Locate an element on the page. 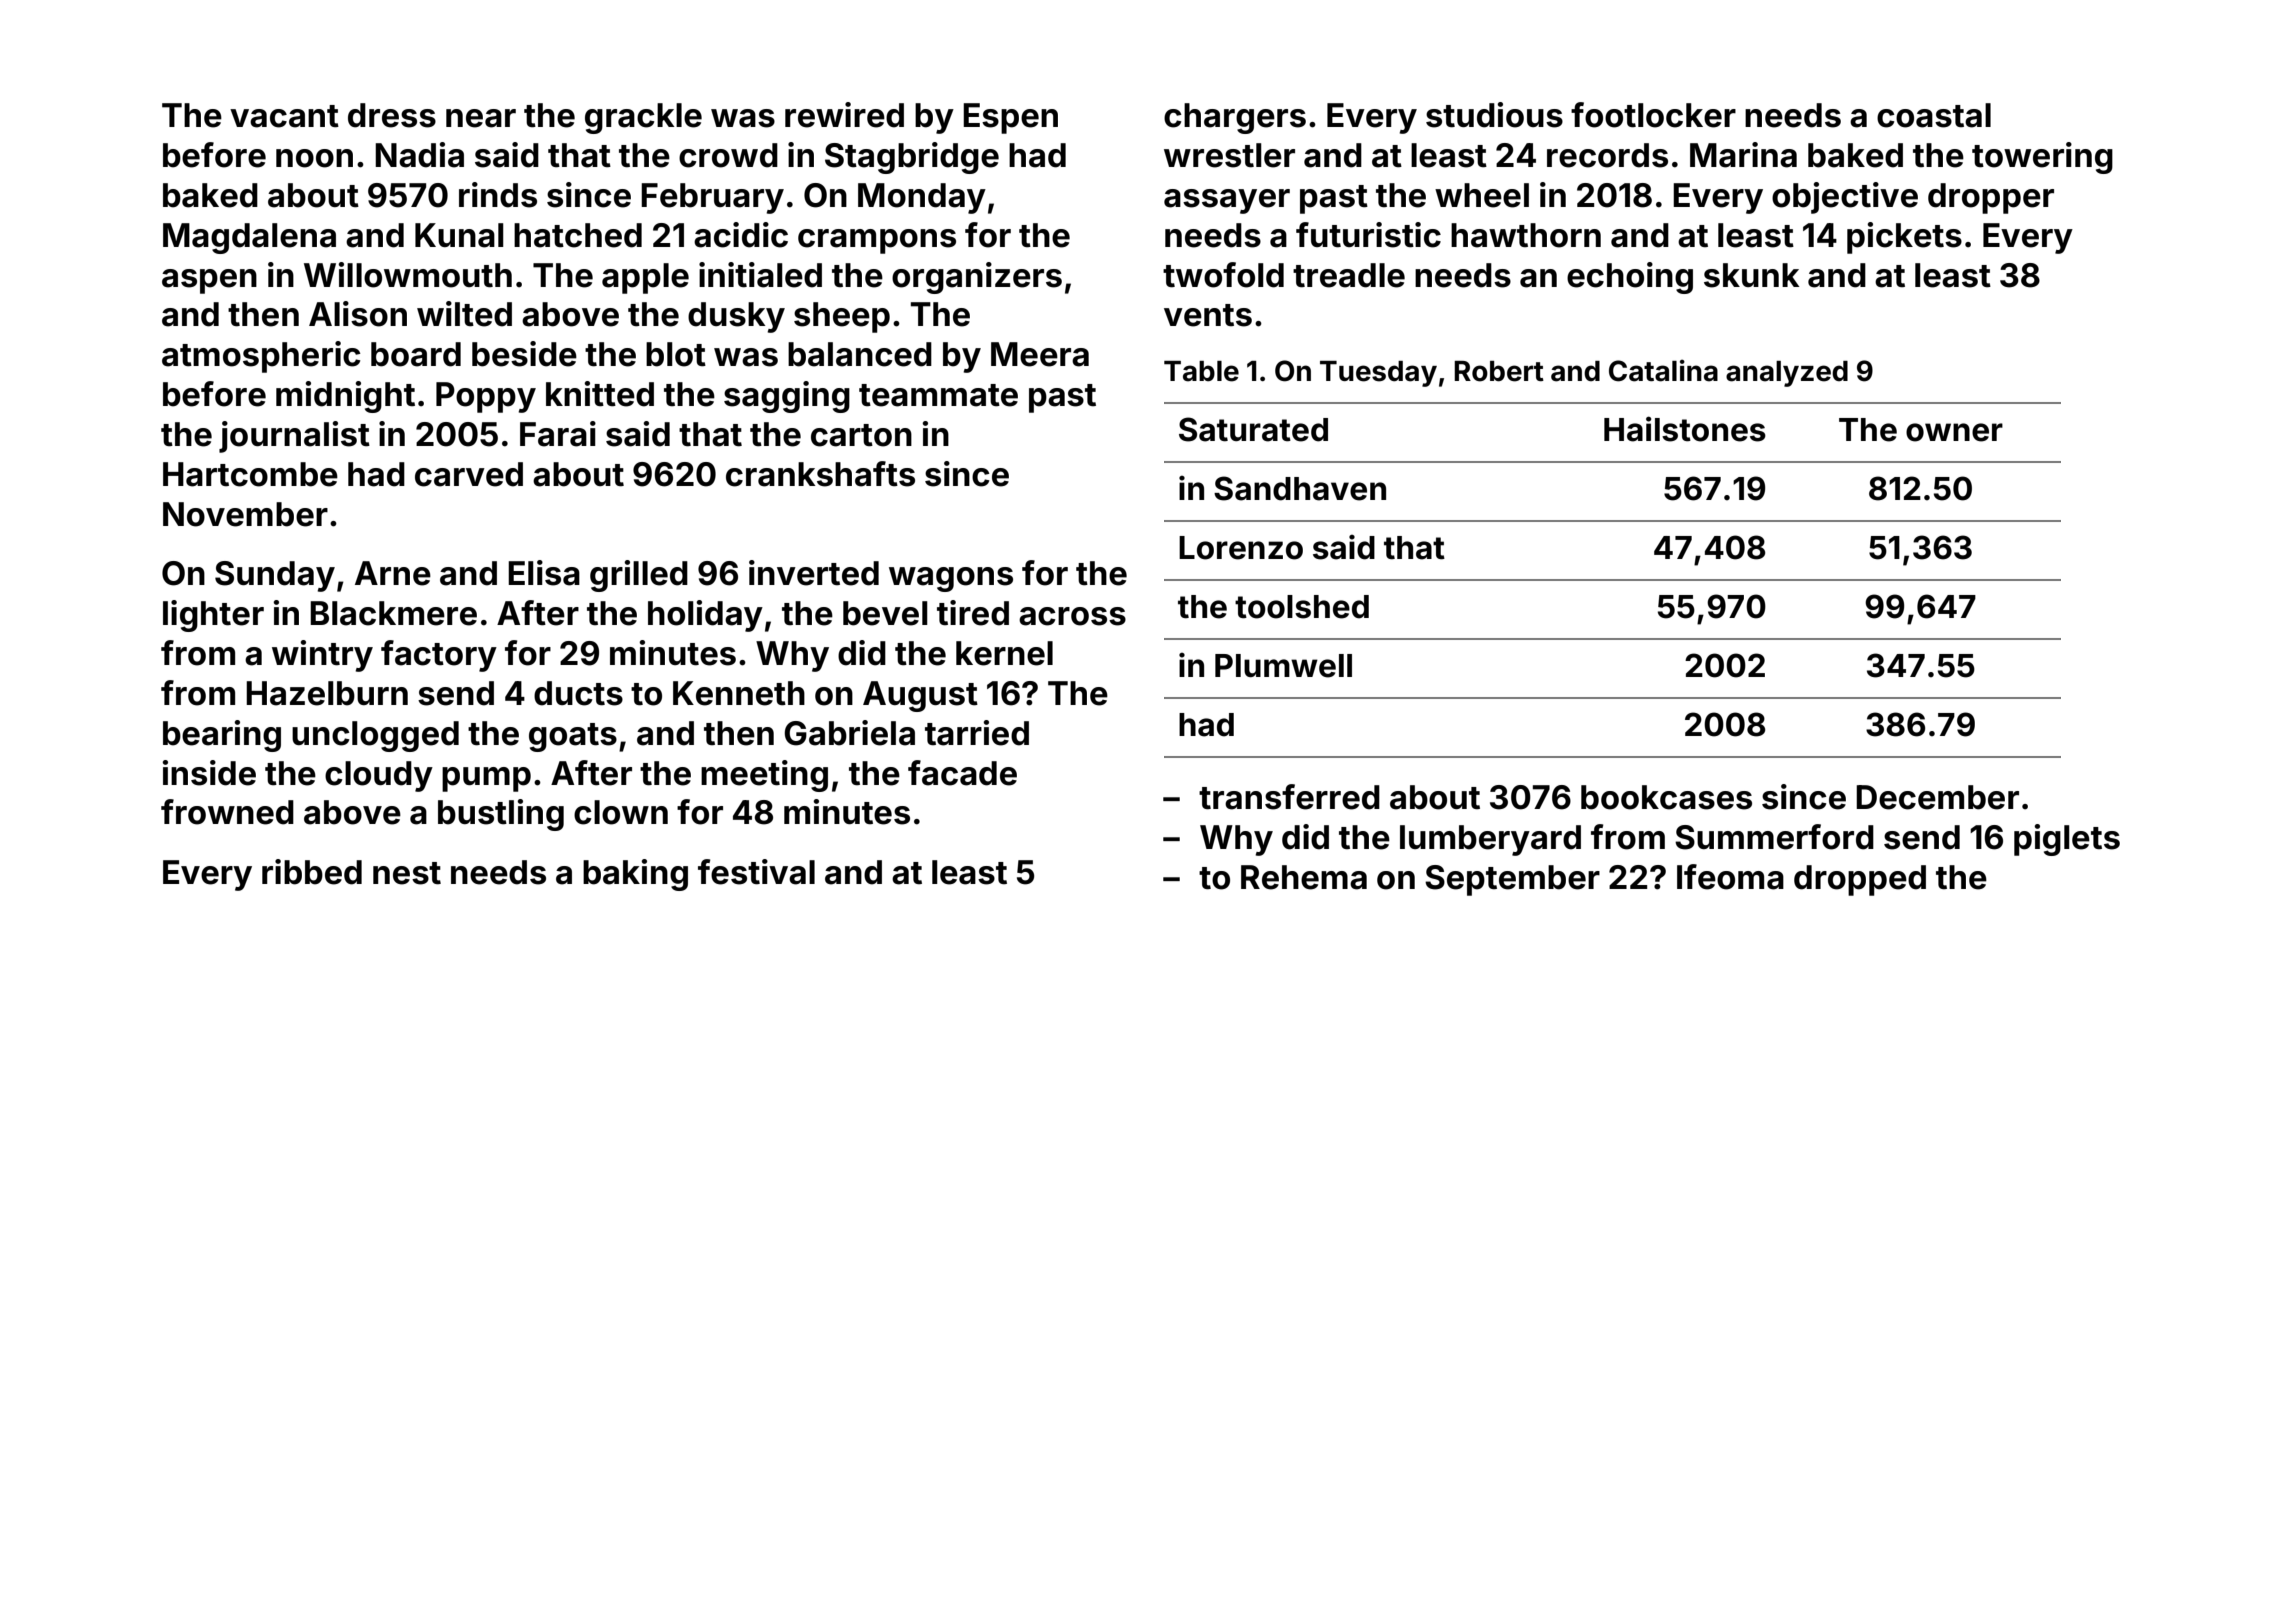 This page has height=1620, width=2292. vacant is located at coordinates (284, 116).
